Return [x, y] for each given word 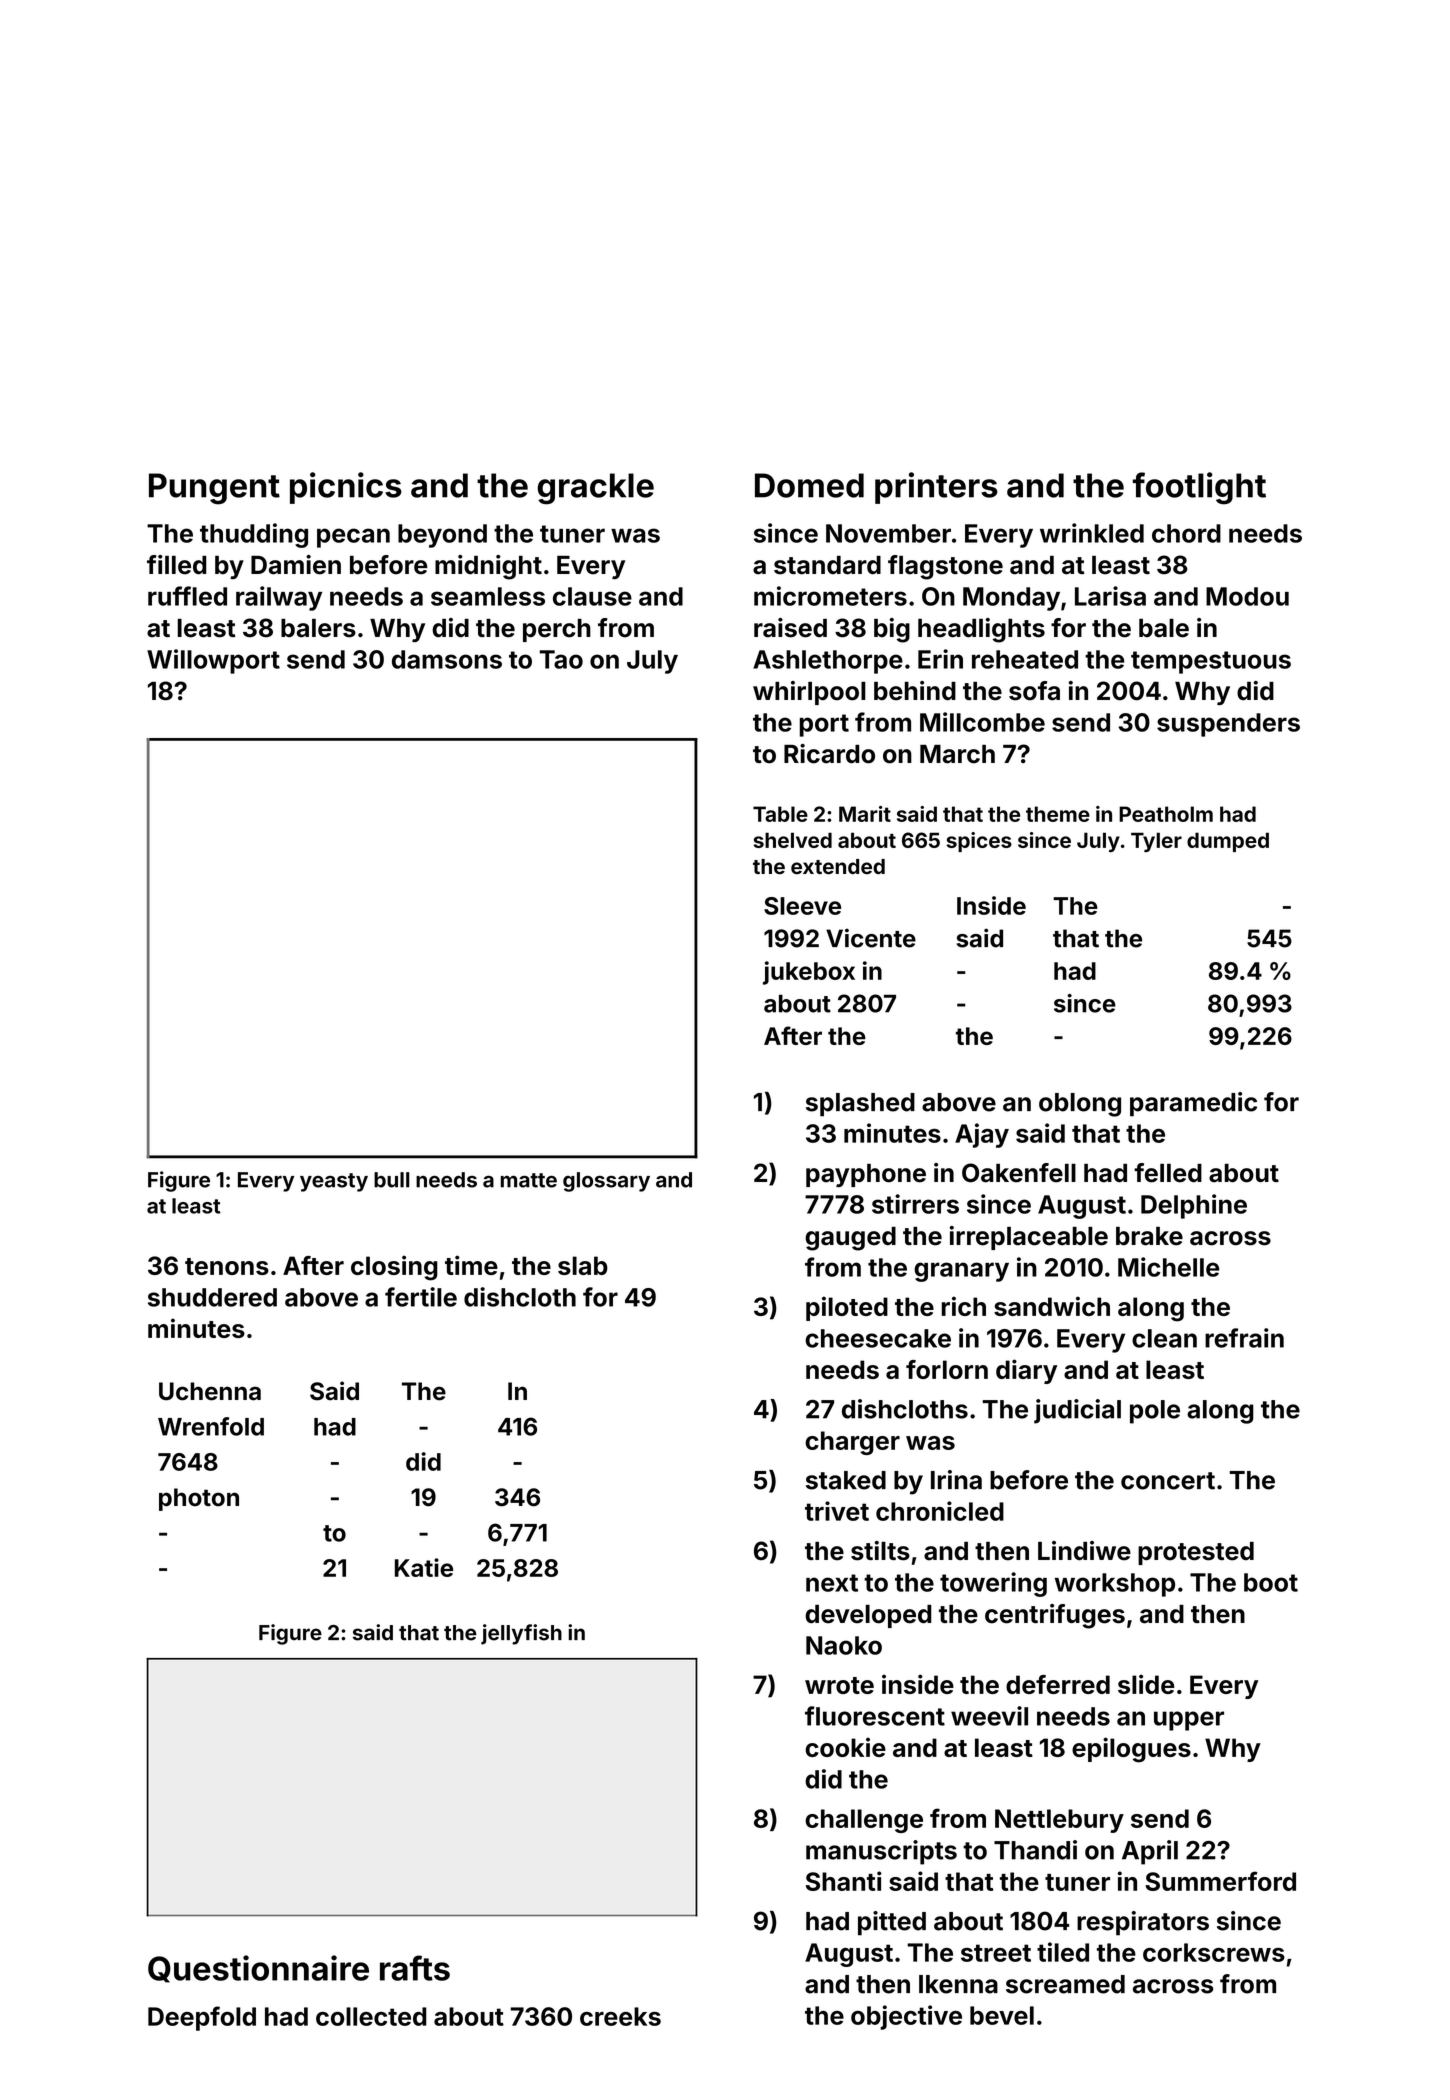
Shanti [844, 1881]
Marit [865, 814]
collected [371, 2016]
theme [1058, 814]
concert [1168, 1481]
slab [583, 1265]
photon [199, 1499]
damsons [447, 659]
